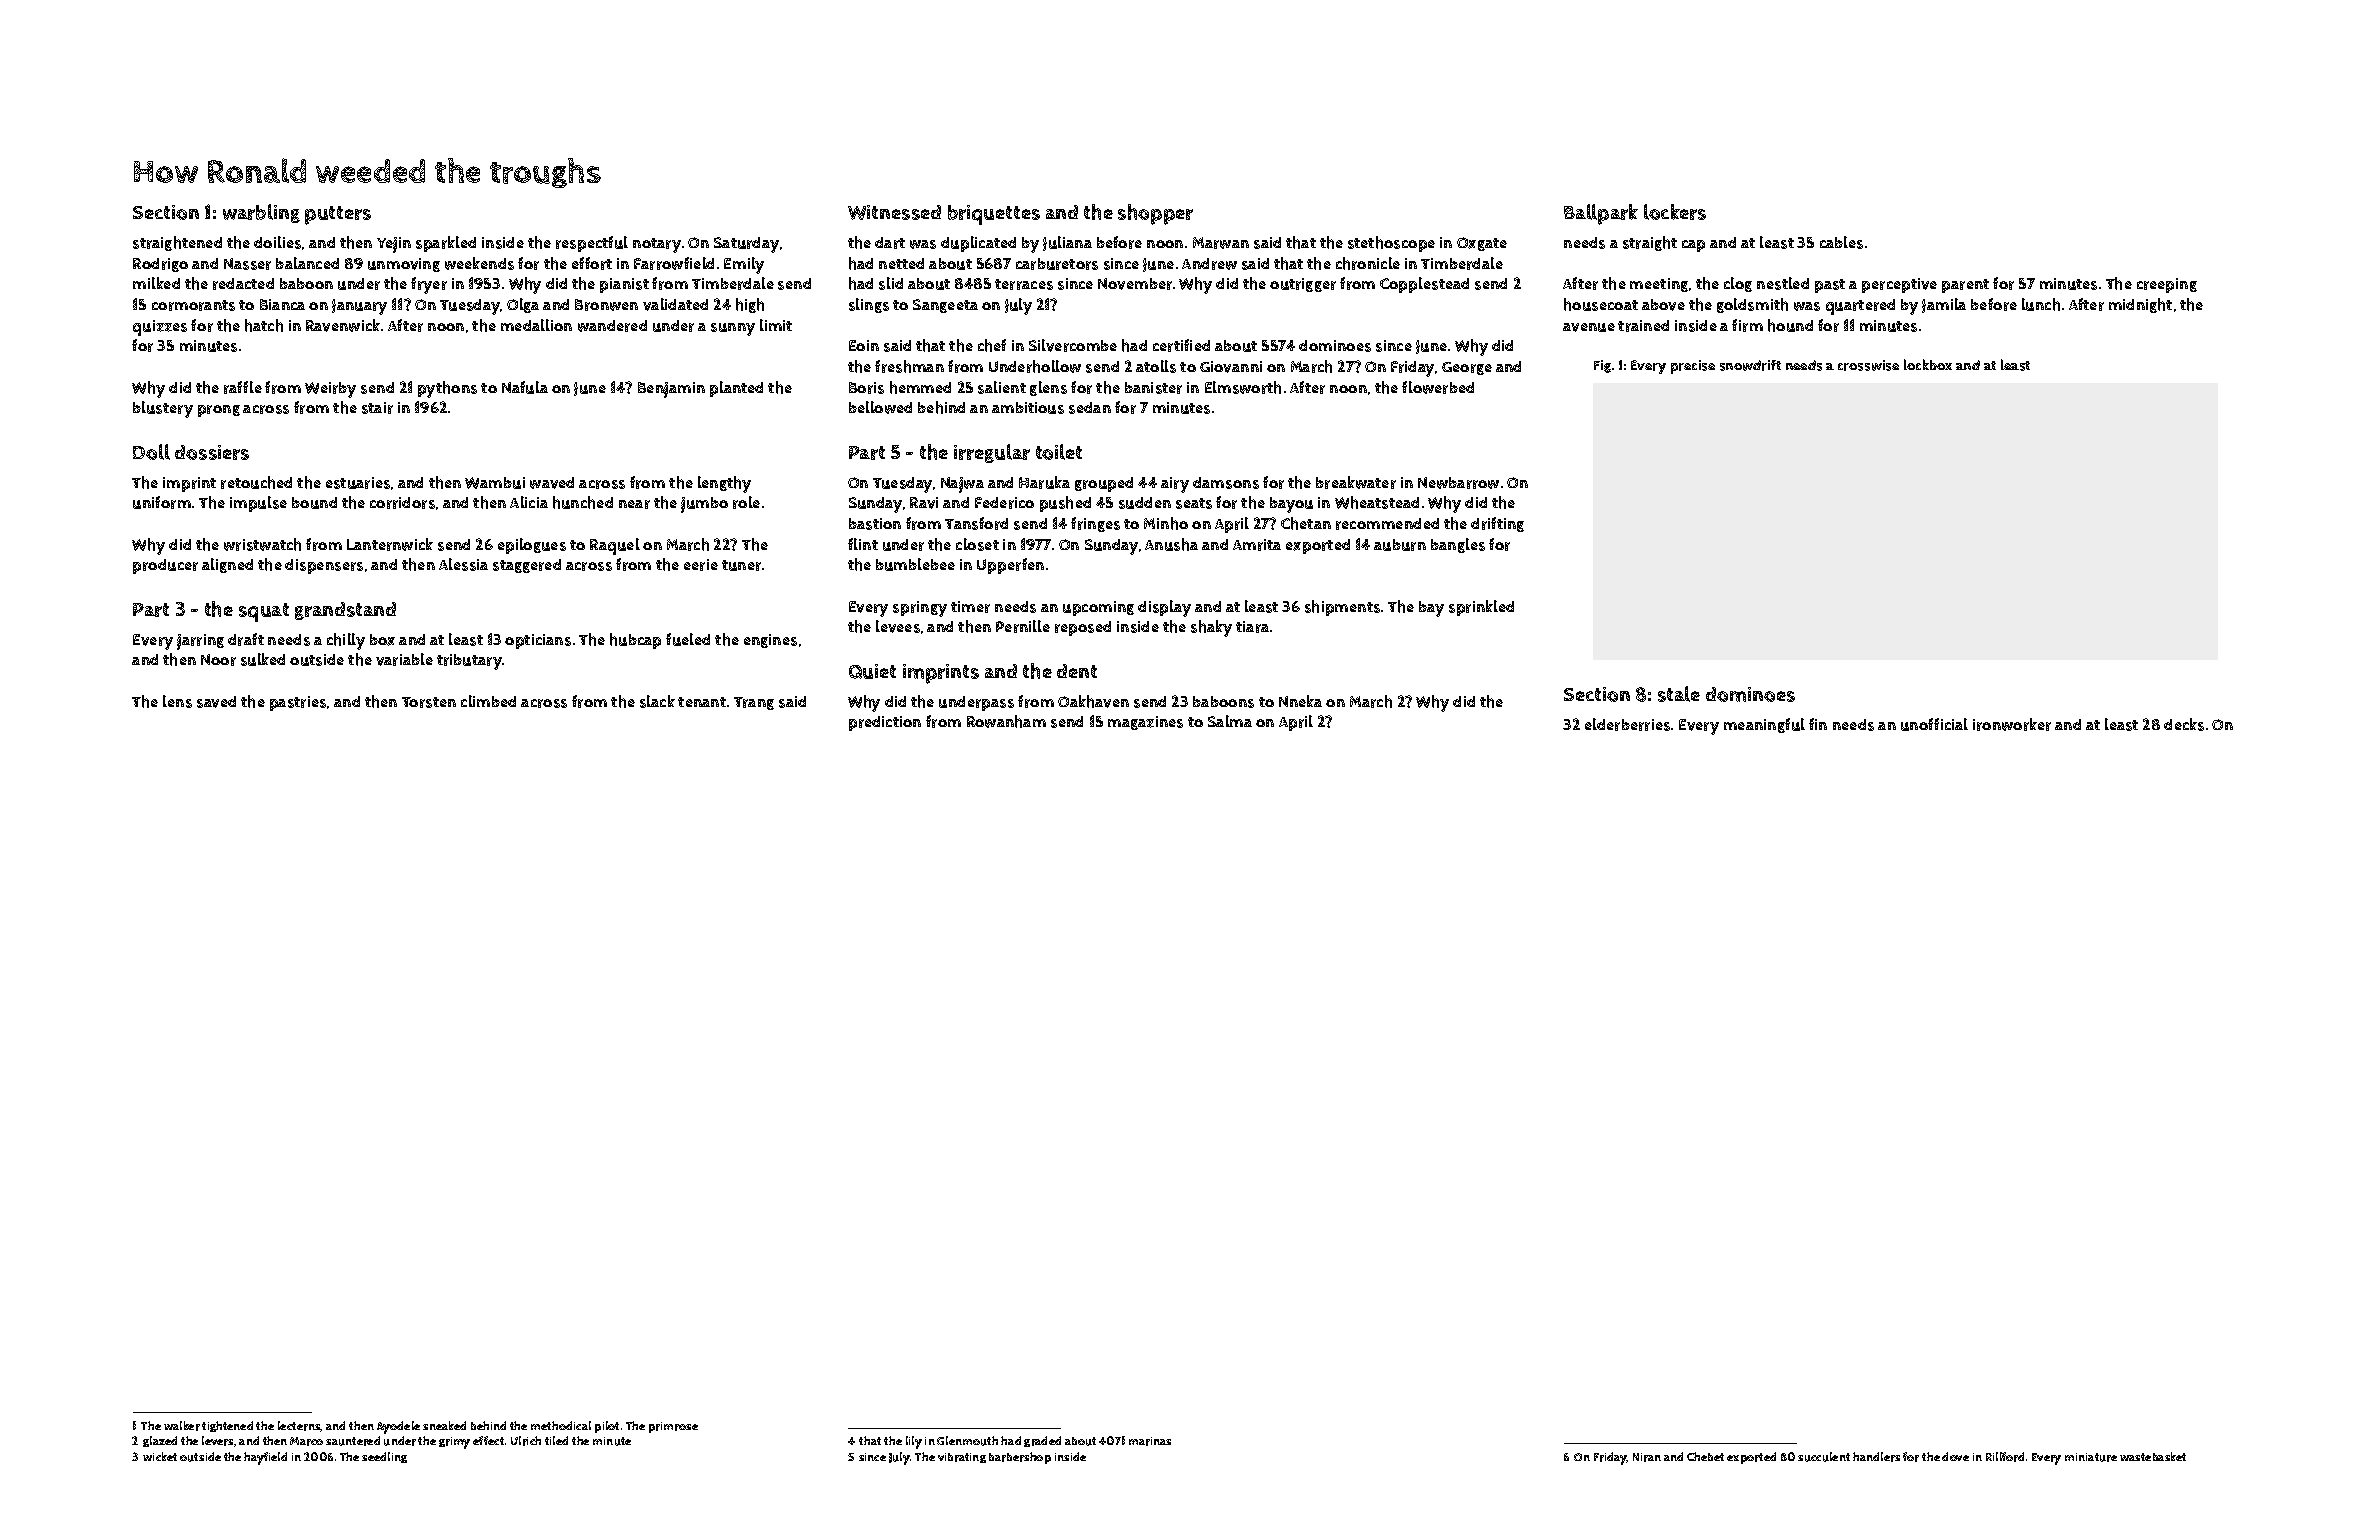  I want to click on flowerbed, so click(1438, 387).
